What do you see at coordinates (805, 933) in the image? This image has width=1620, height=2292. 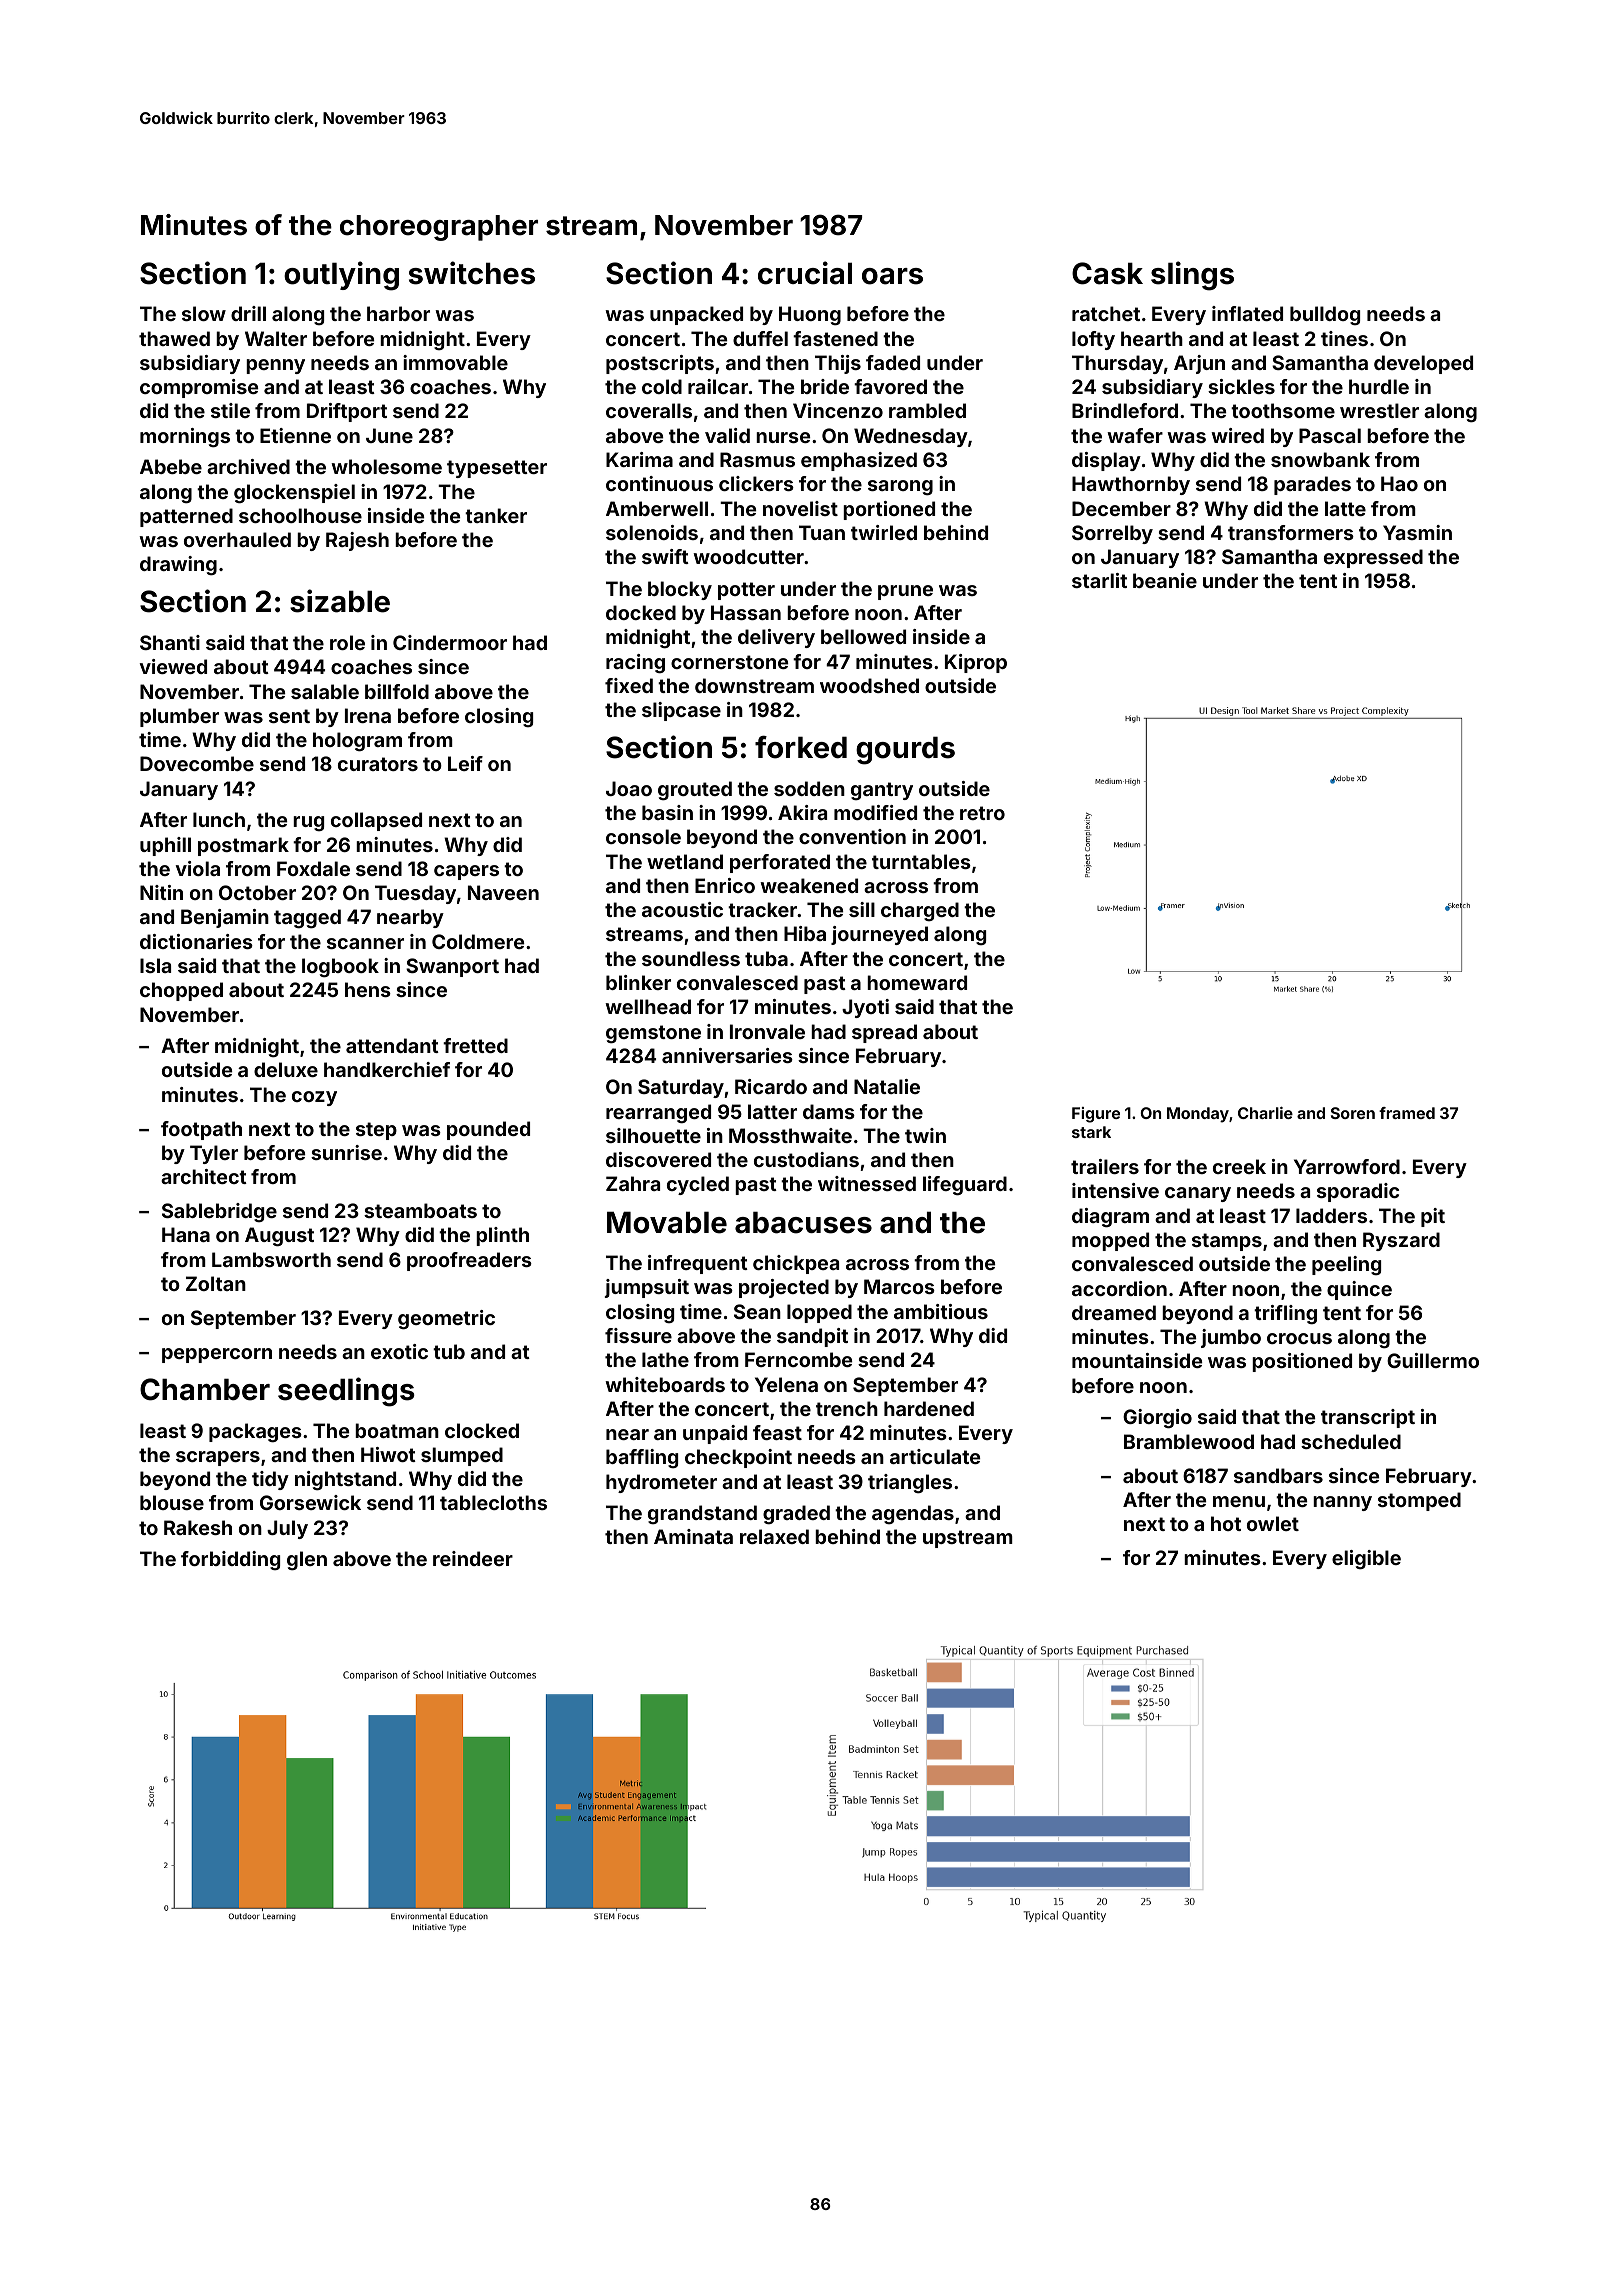 I see `Hiba` at bounding box center [805, 933].
